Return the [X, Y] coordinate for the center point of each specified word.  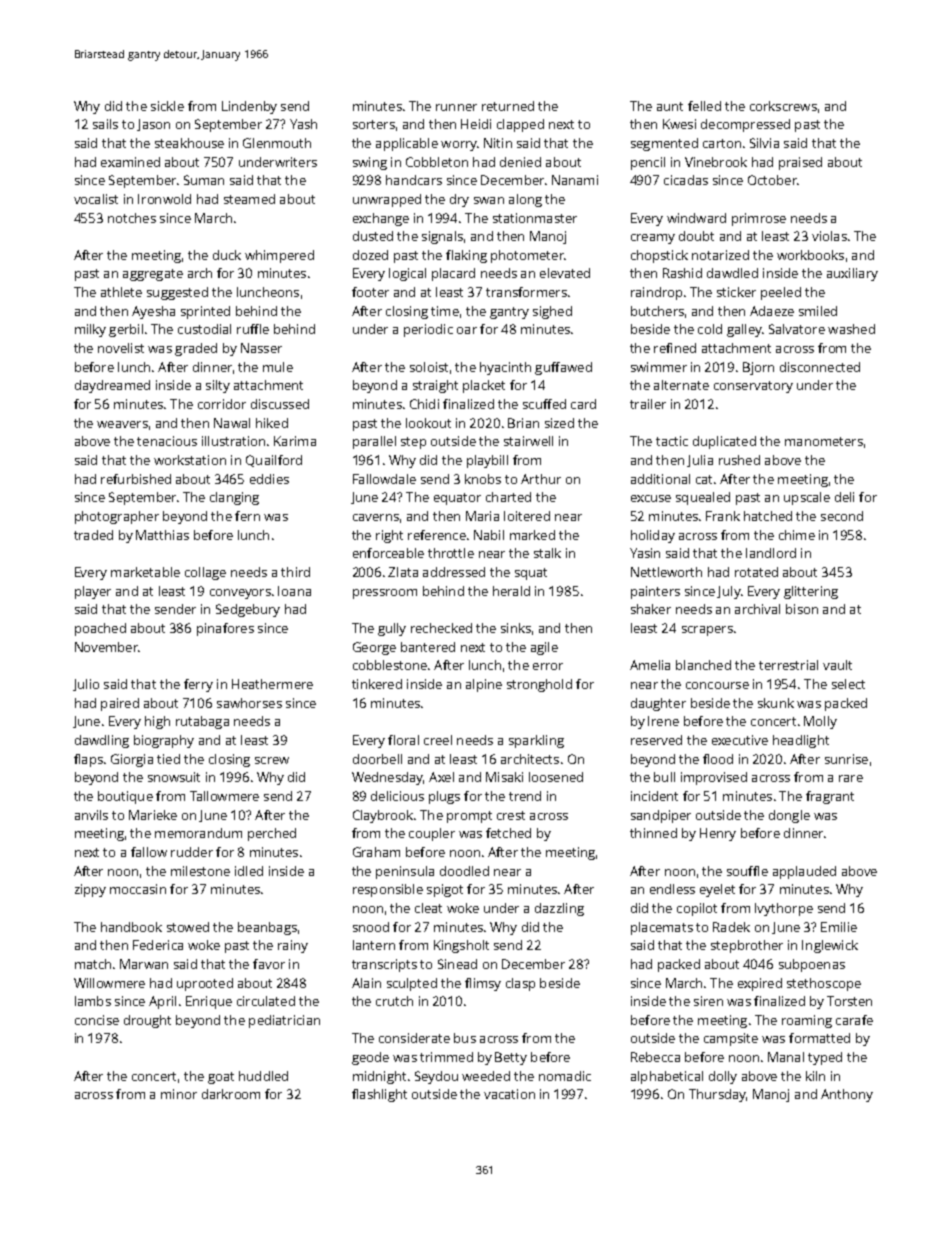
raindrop [656, 293]
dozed [370, 255]
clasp [520, 984]
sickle [167, 106]
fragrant [830, 797]
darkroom [231, 1094]
